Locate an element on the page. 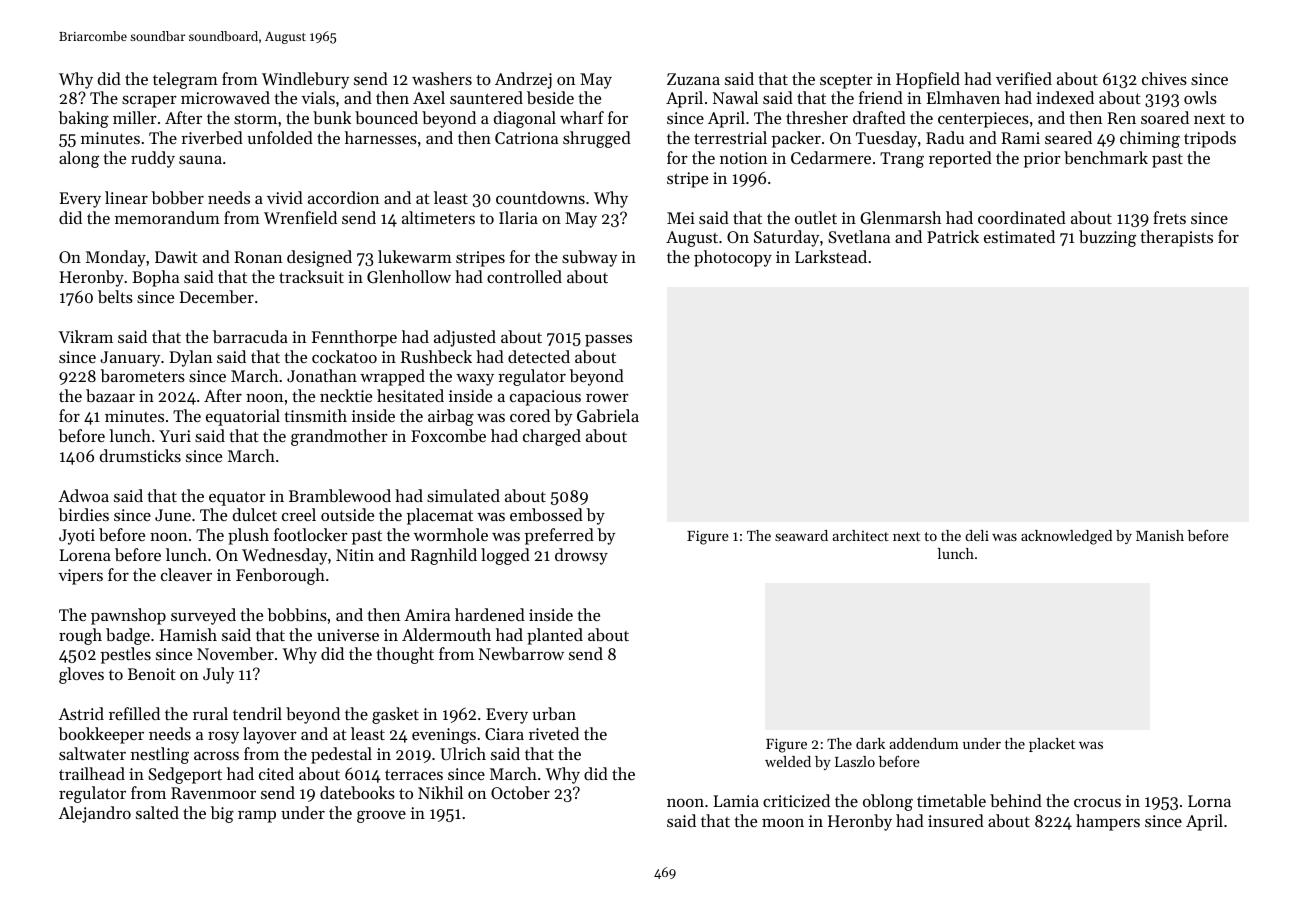 Image resolution: width=1308 pixels, height=924 pixels. moon is located at coordinates (783, 823).
